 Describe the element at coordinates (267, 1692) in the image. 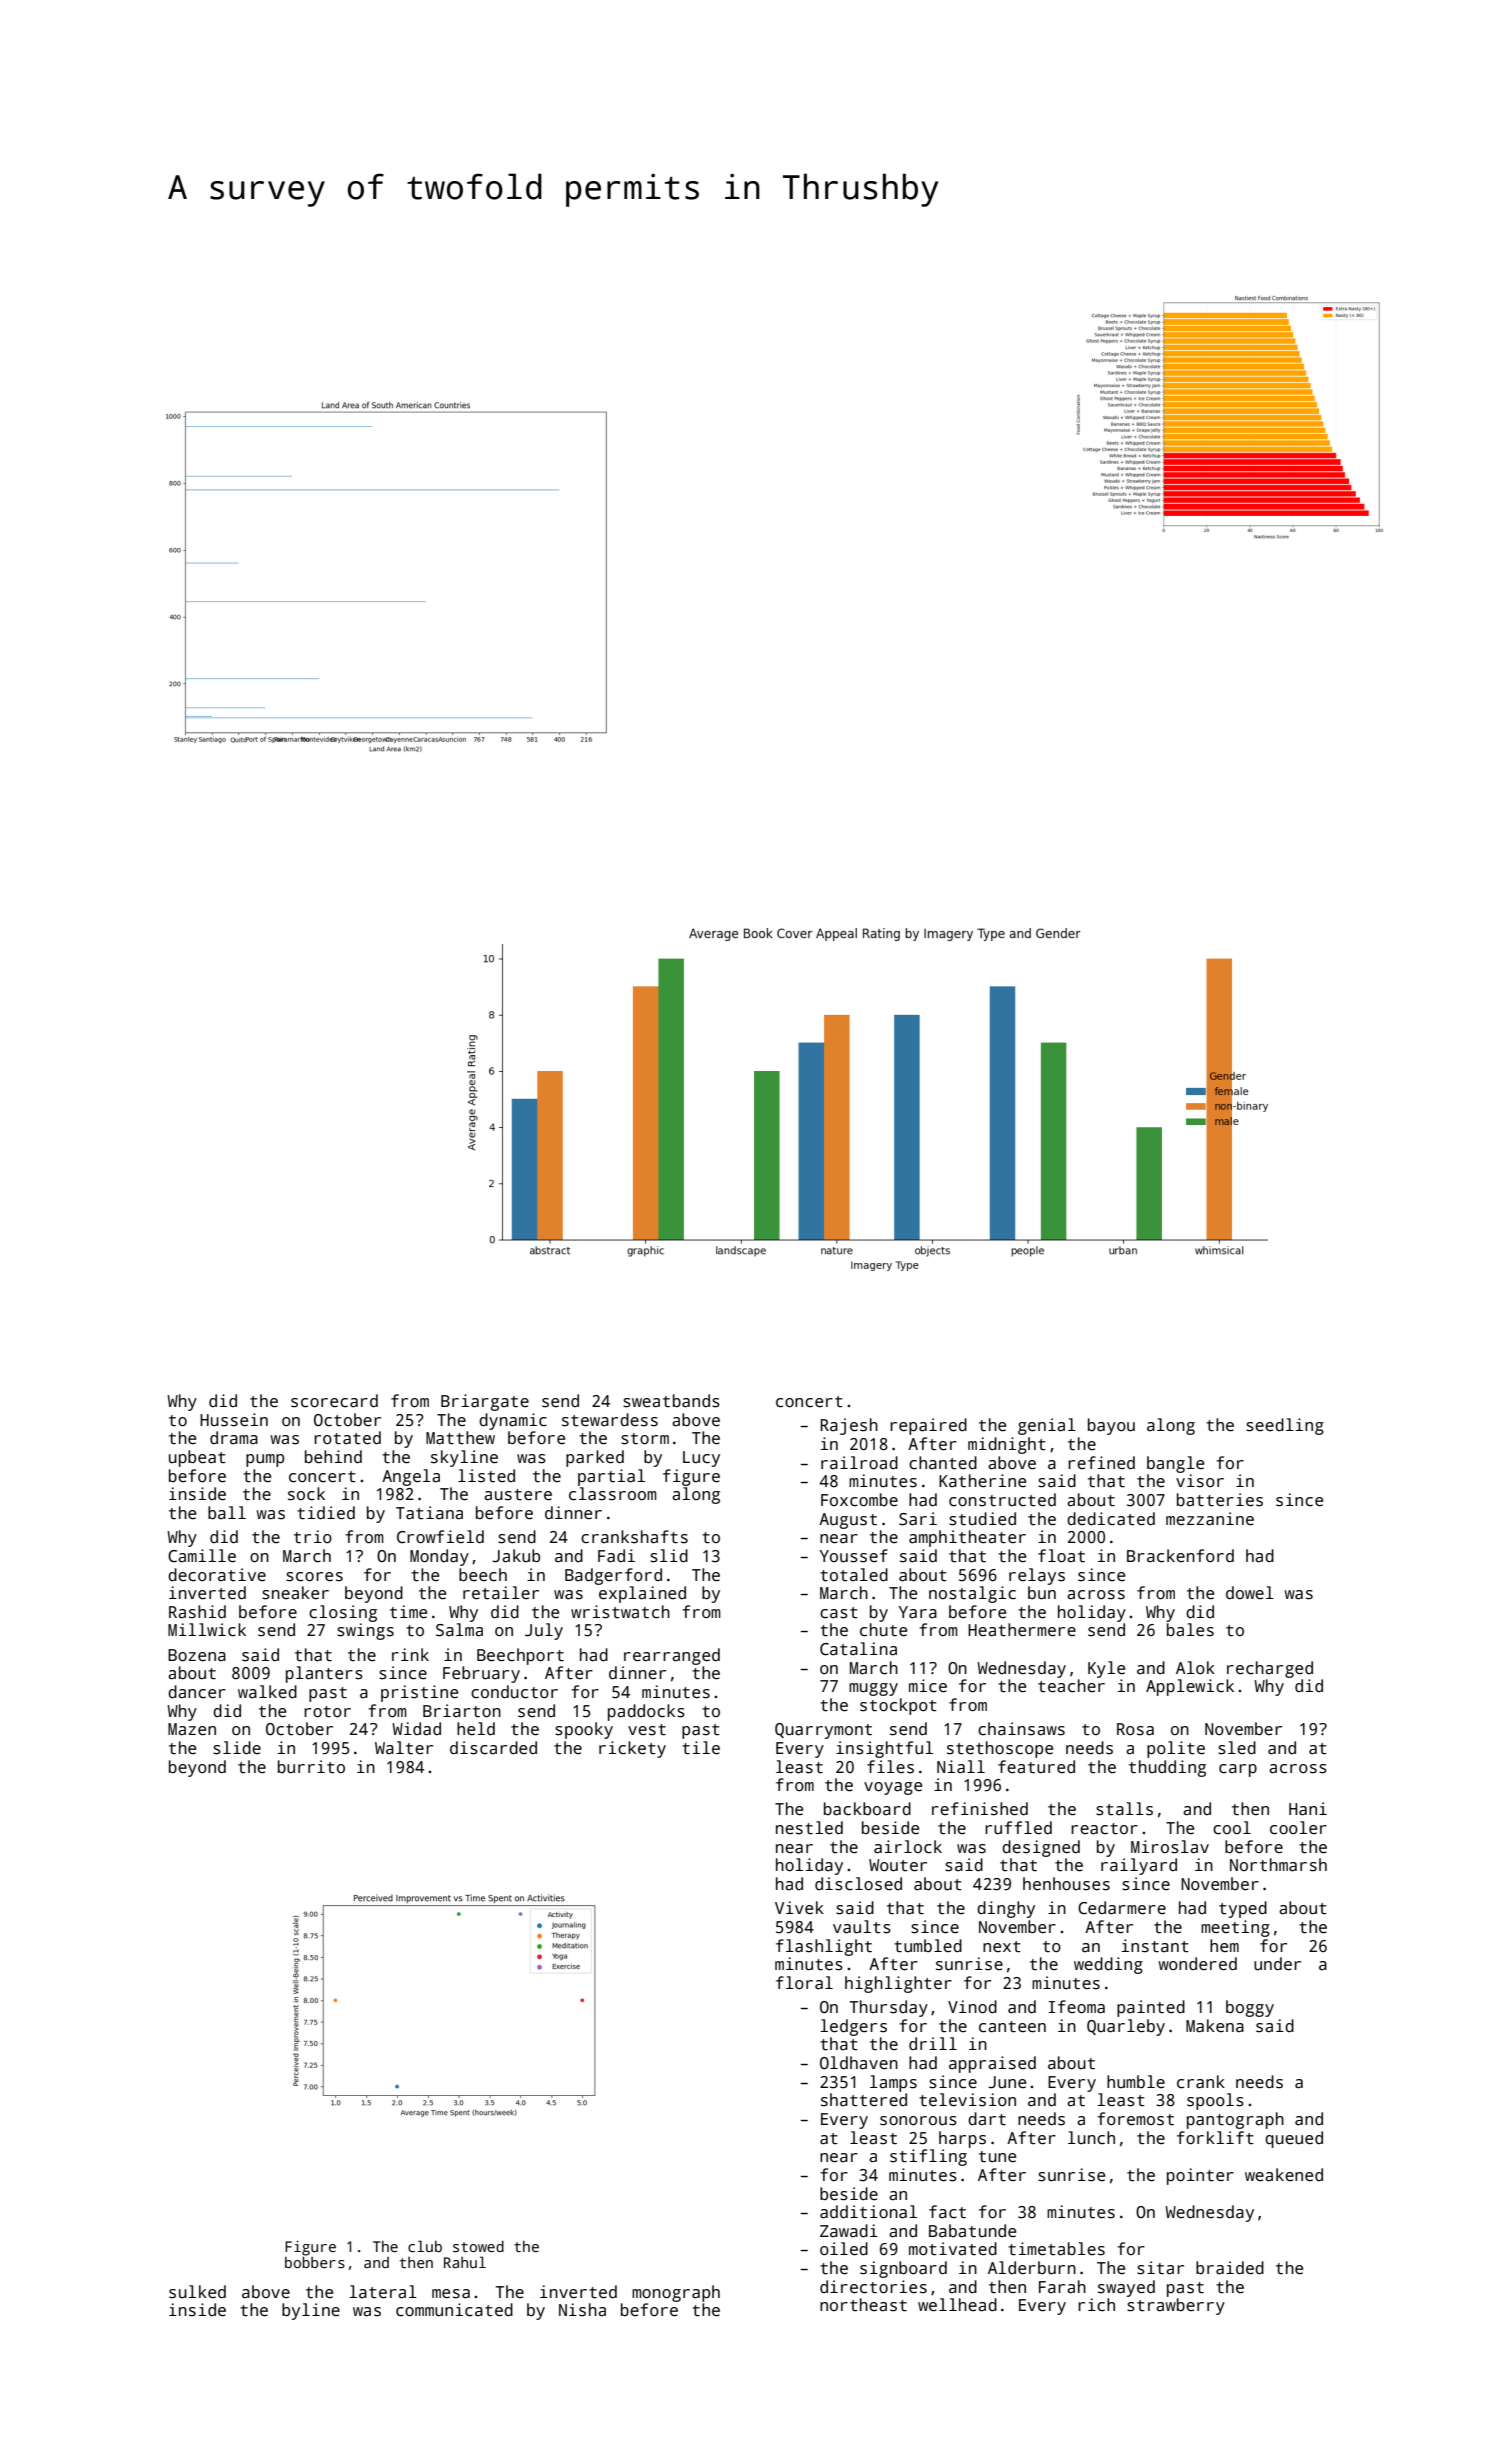

I see `walked` at that location.
